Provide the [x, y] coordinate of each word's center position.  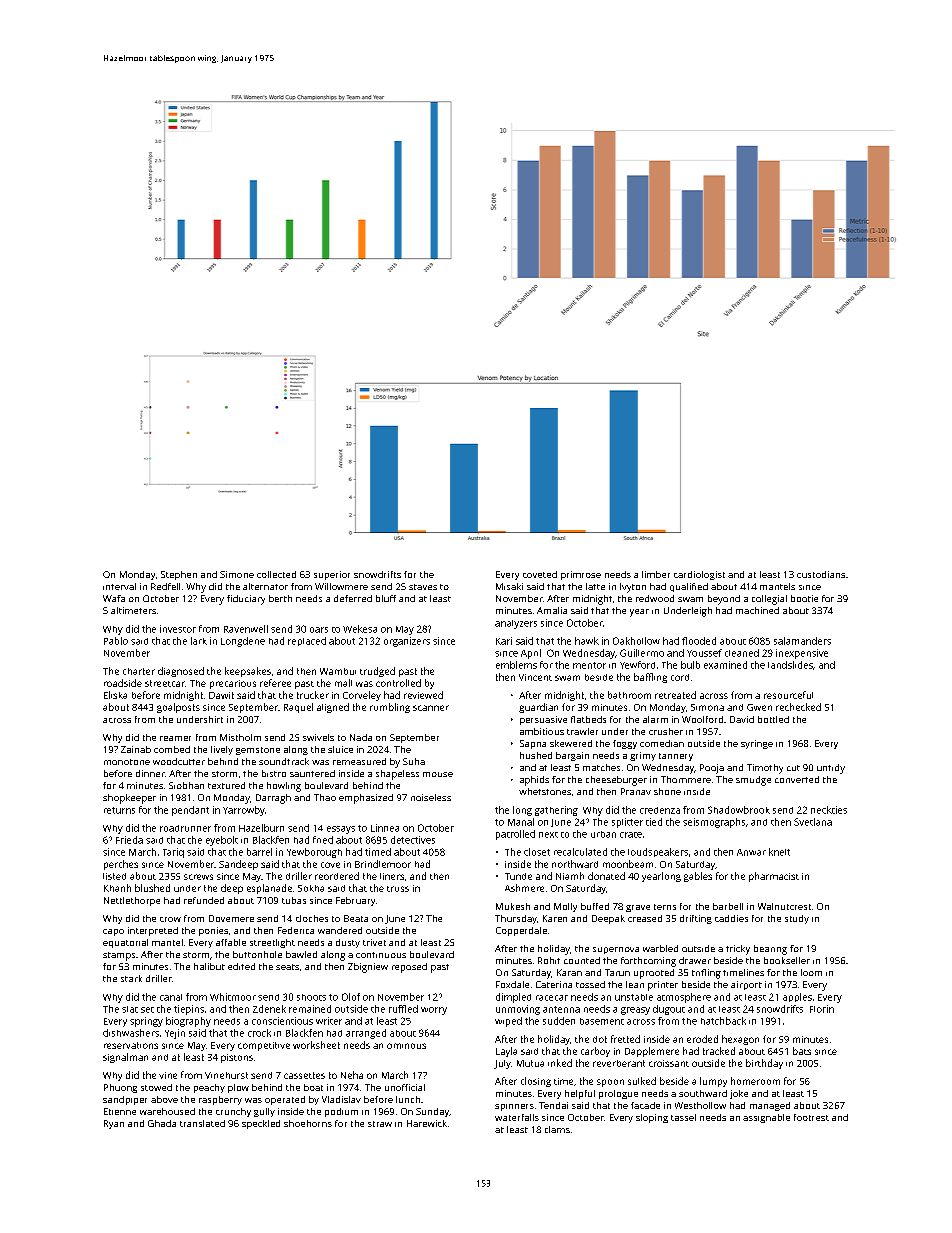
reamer [175, 738]
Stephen [179, 575]
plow [238, 1088]
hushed [536, 755]
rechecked [798, 707]
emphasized [366, 799]
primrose [581, 575]
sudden [559, 1021]
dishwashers [131, 1033]
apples [797, 997]
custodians [821, 574]
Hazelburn [261, 828]
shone [667, 791]
